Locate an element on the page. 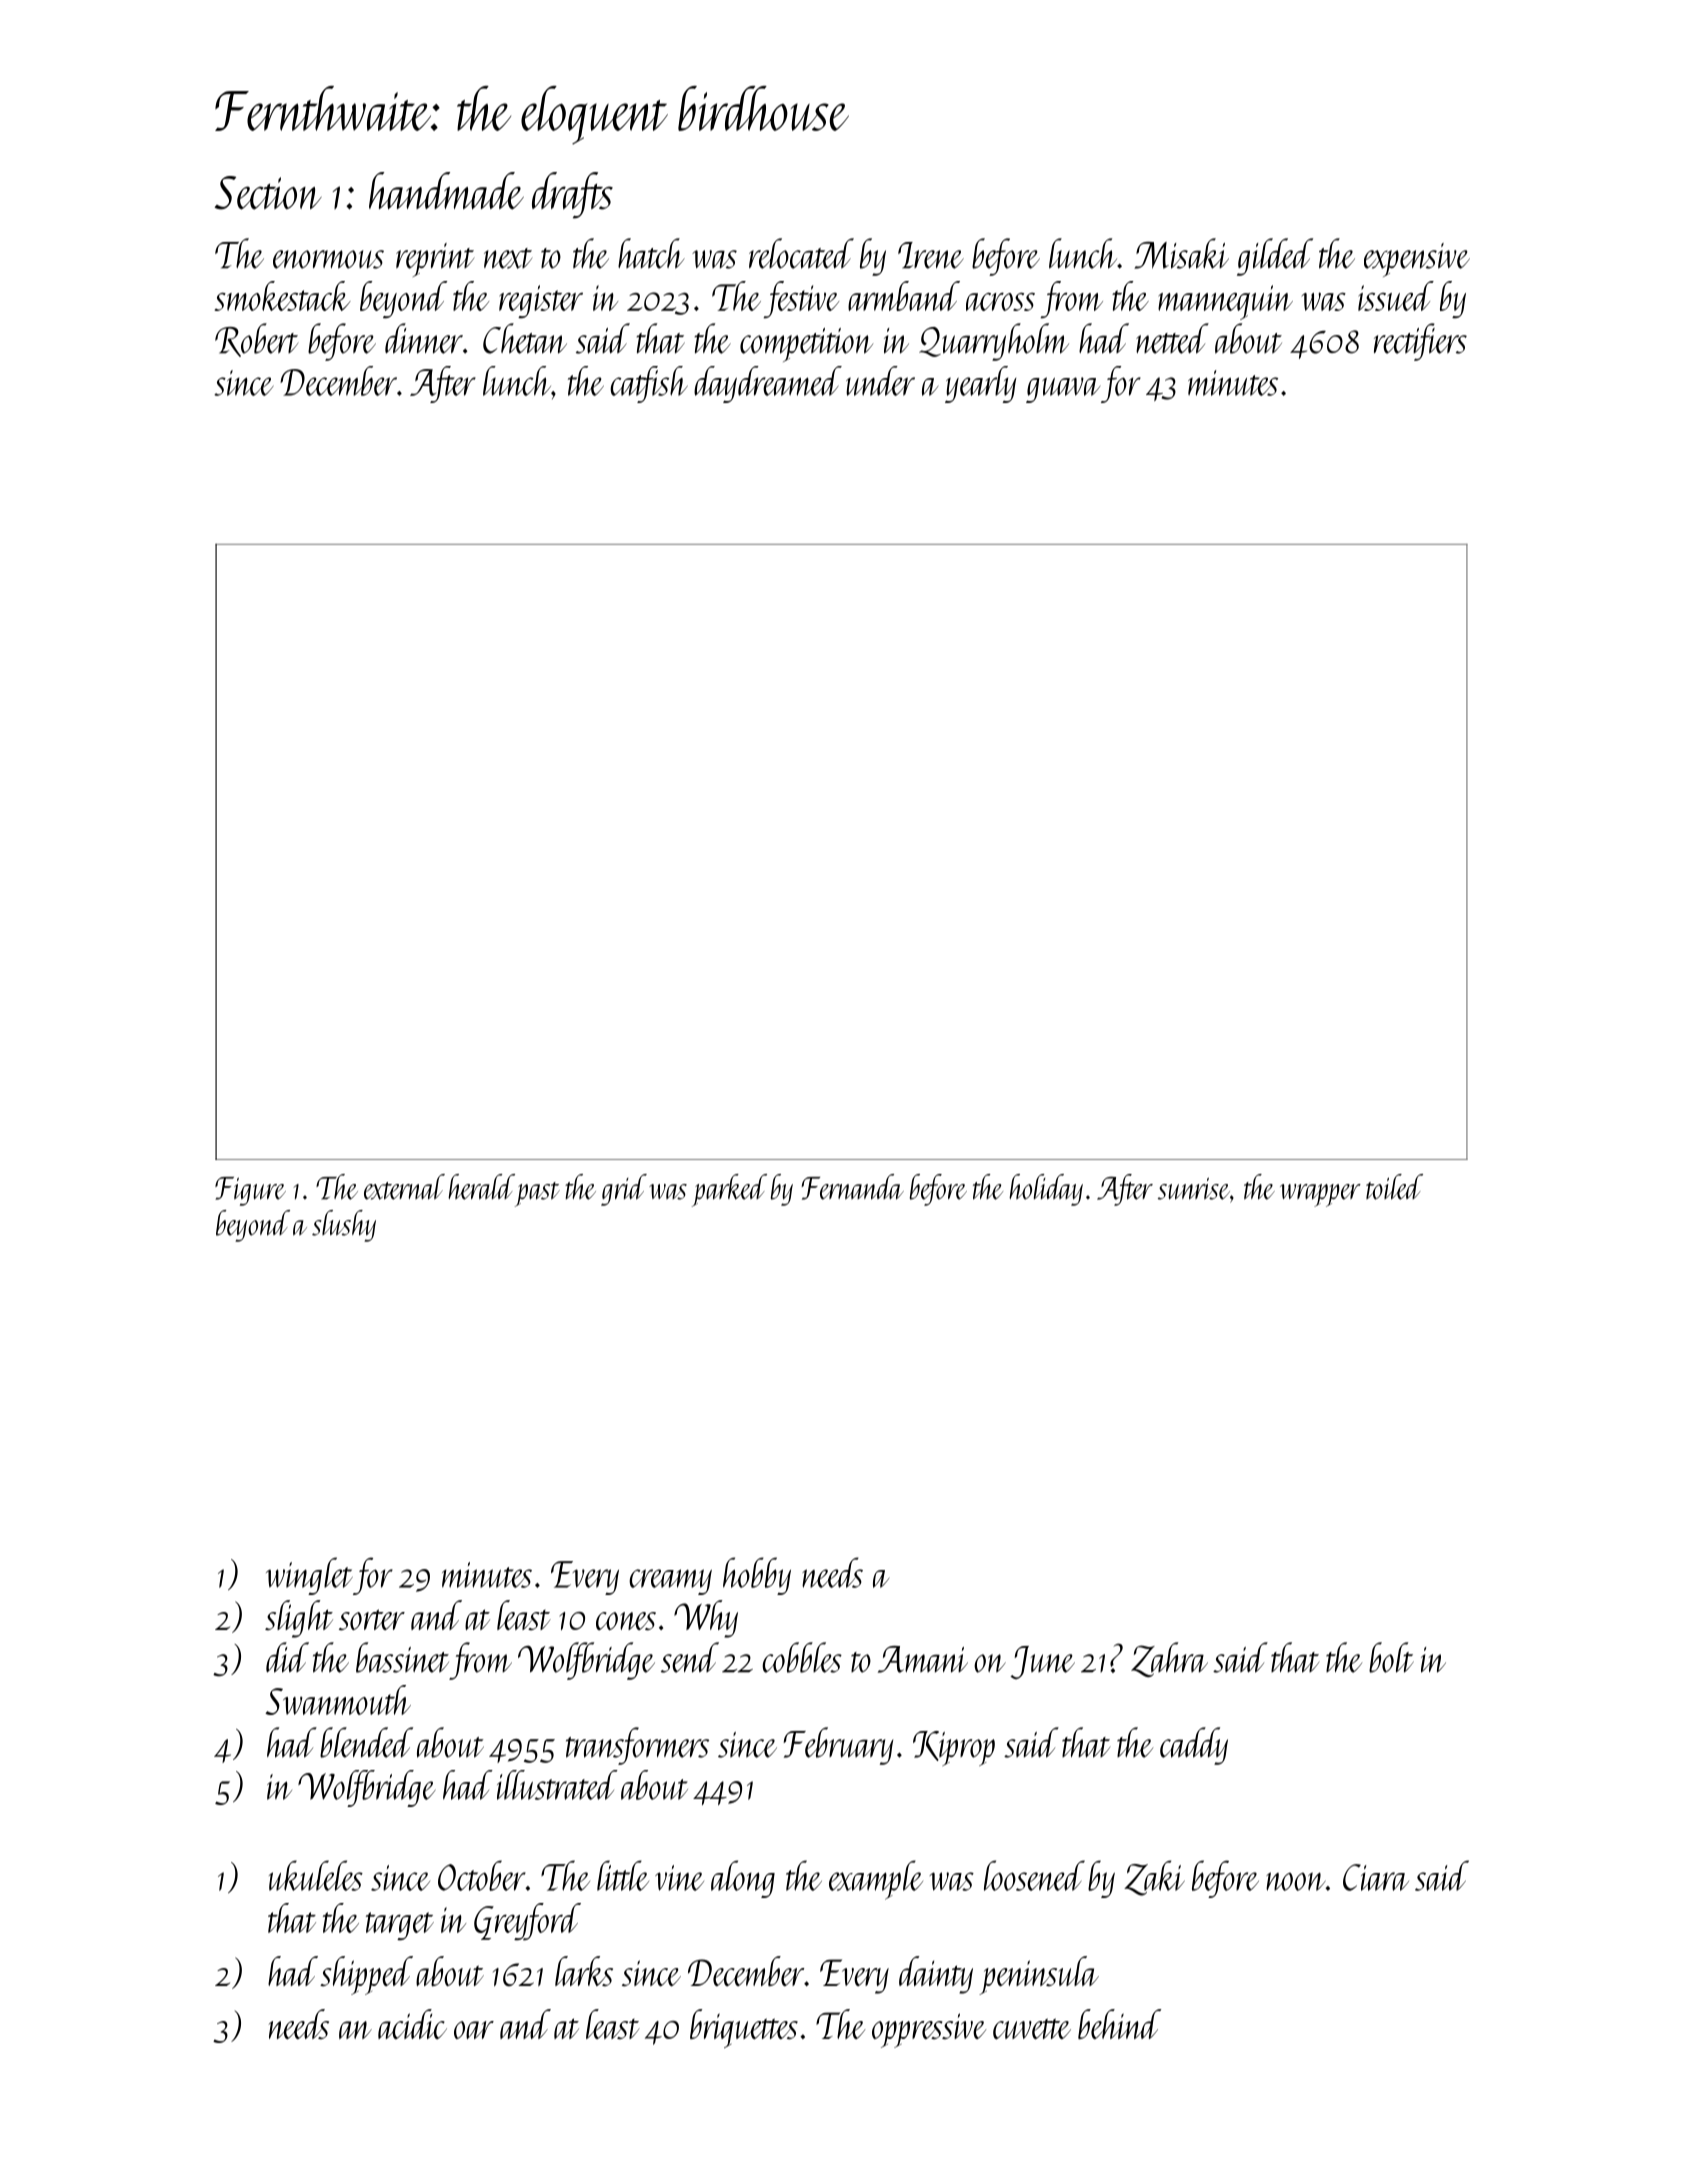  enormous is located at coordinates (328, 259).
